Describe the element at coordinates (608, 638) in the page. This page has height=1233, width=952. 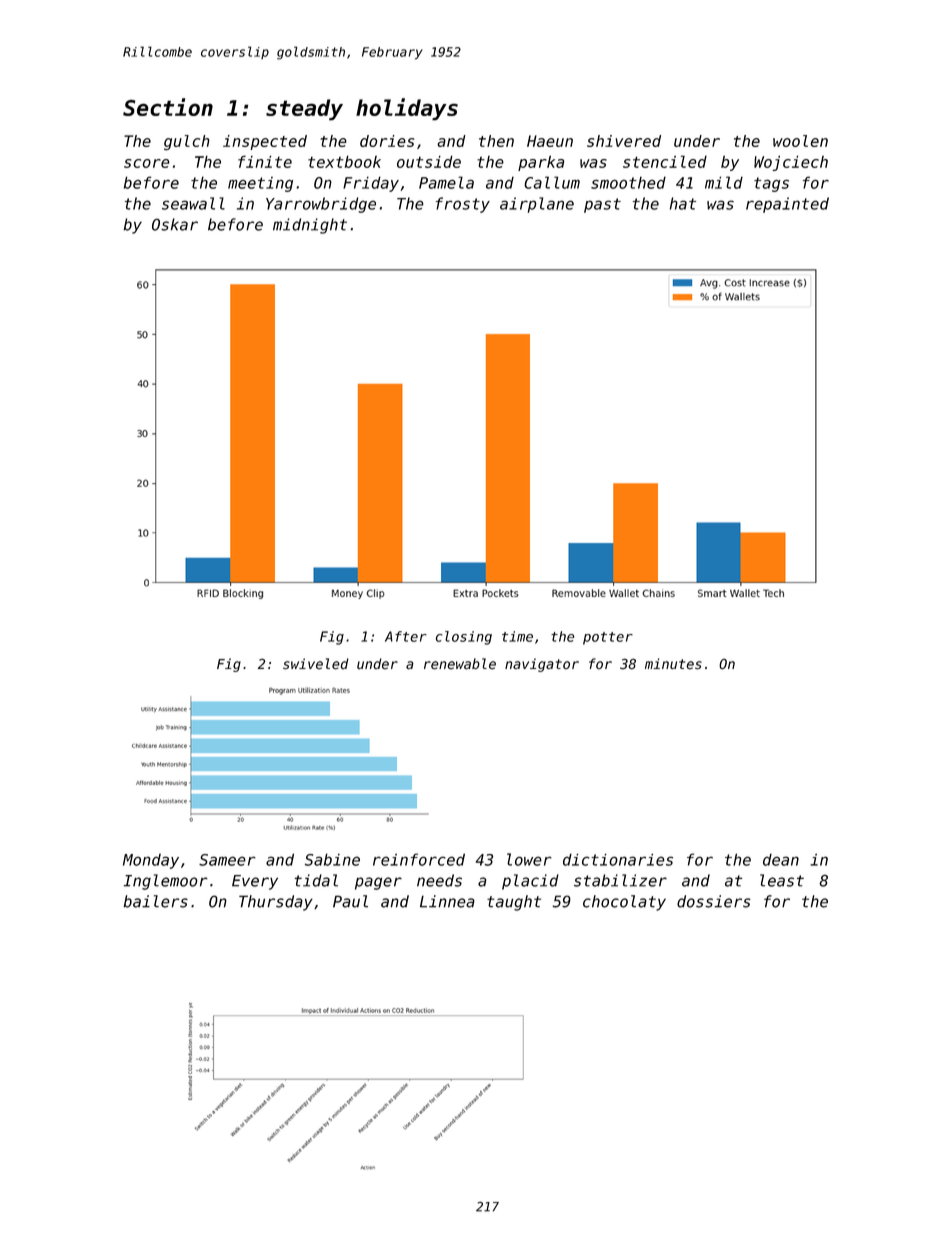
I see `potter` at that location.
